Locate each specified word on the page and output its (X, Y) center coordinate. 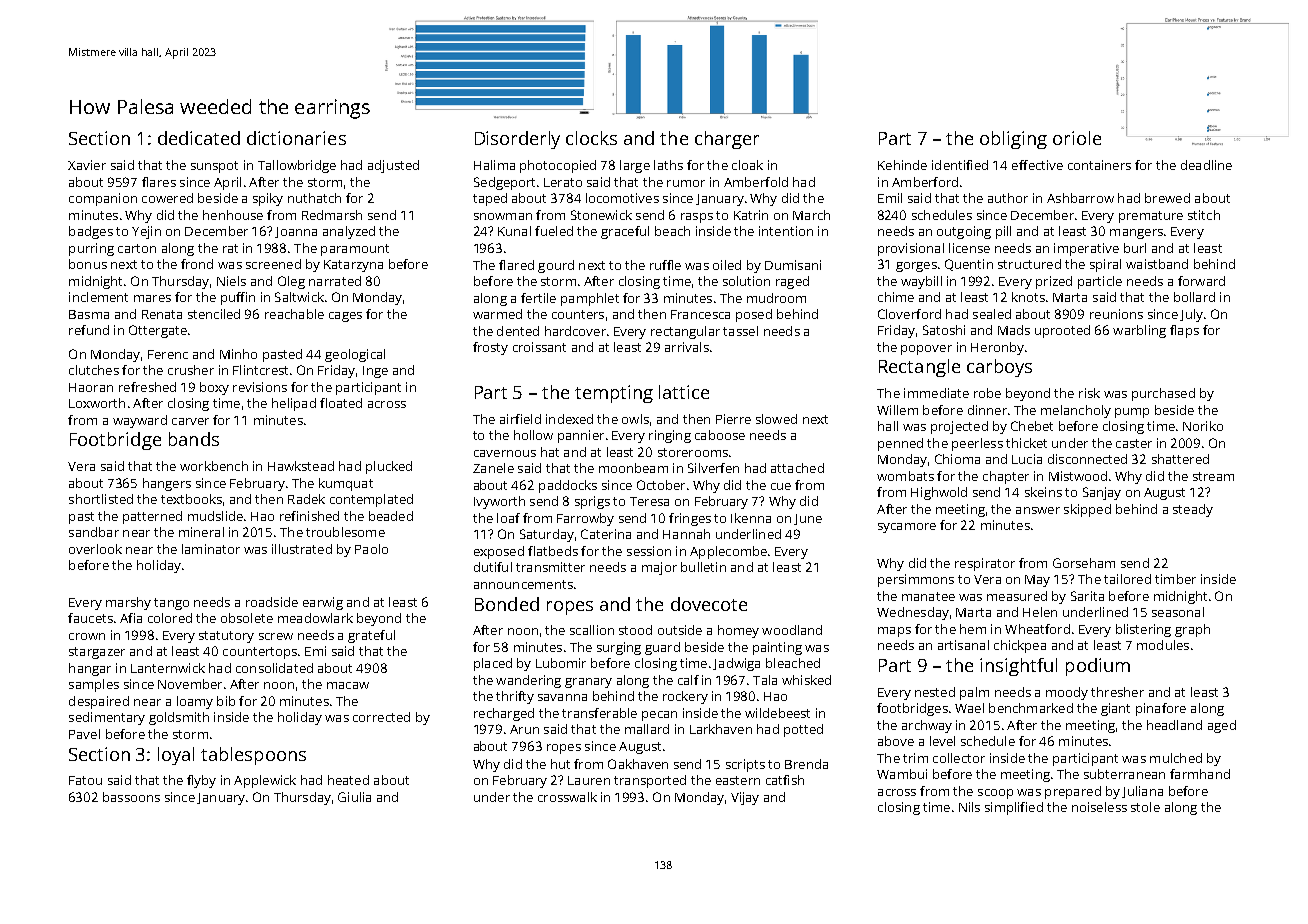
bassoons (131, 797)
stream (1213, 476)
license (969, 248)
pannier (581, 436)
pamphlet (590, 299)
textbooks (191, 499)
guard (662, 648)
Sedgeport (504, 183)
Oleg (291, 282)
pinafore (1161, 709)
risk (1089, 393)
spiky (268, 199)
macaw (348, 685)
